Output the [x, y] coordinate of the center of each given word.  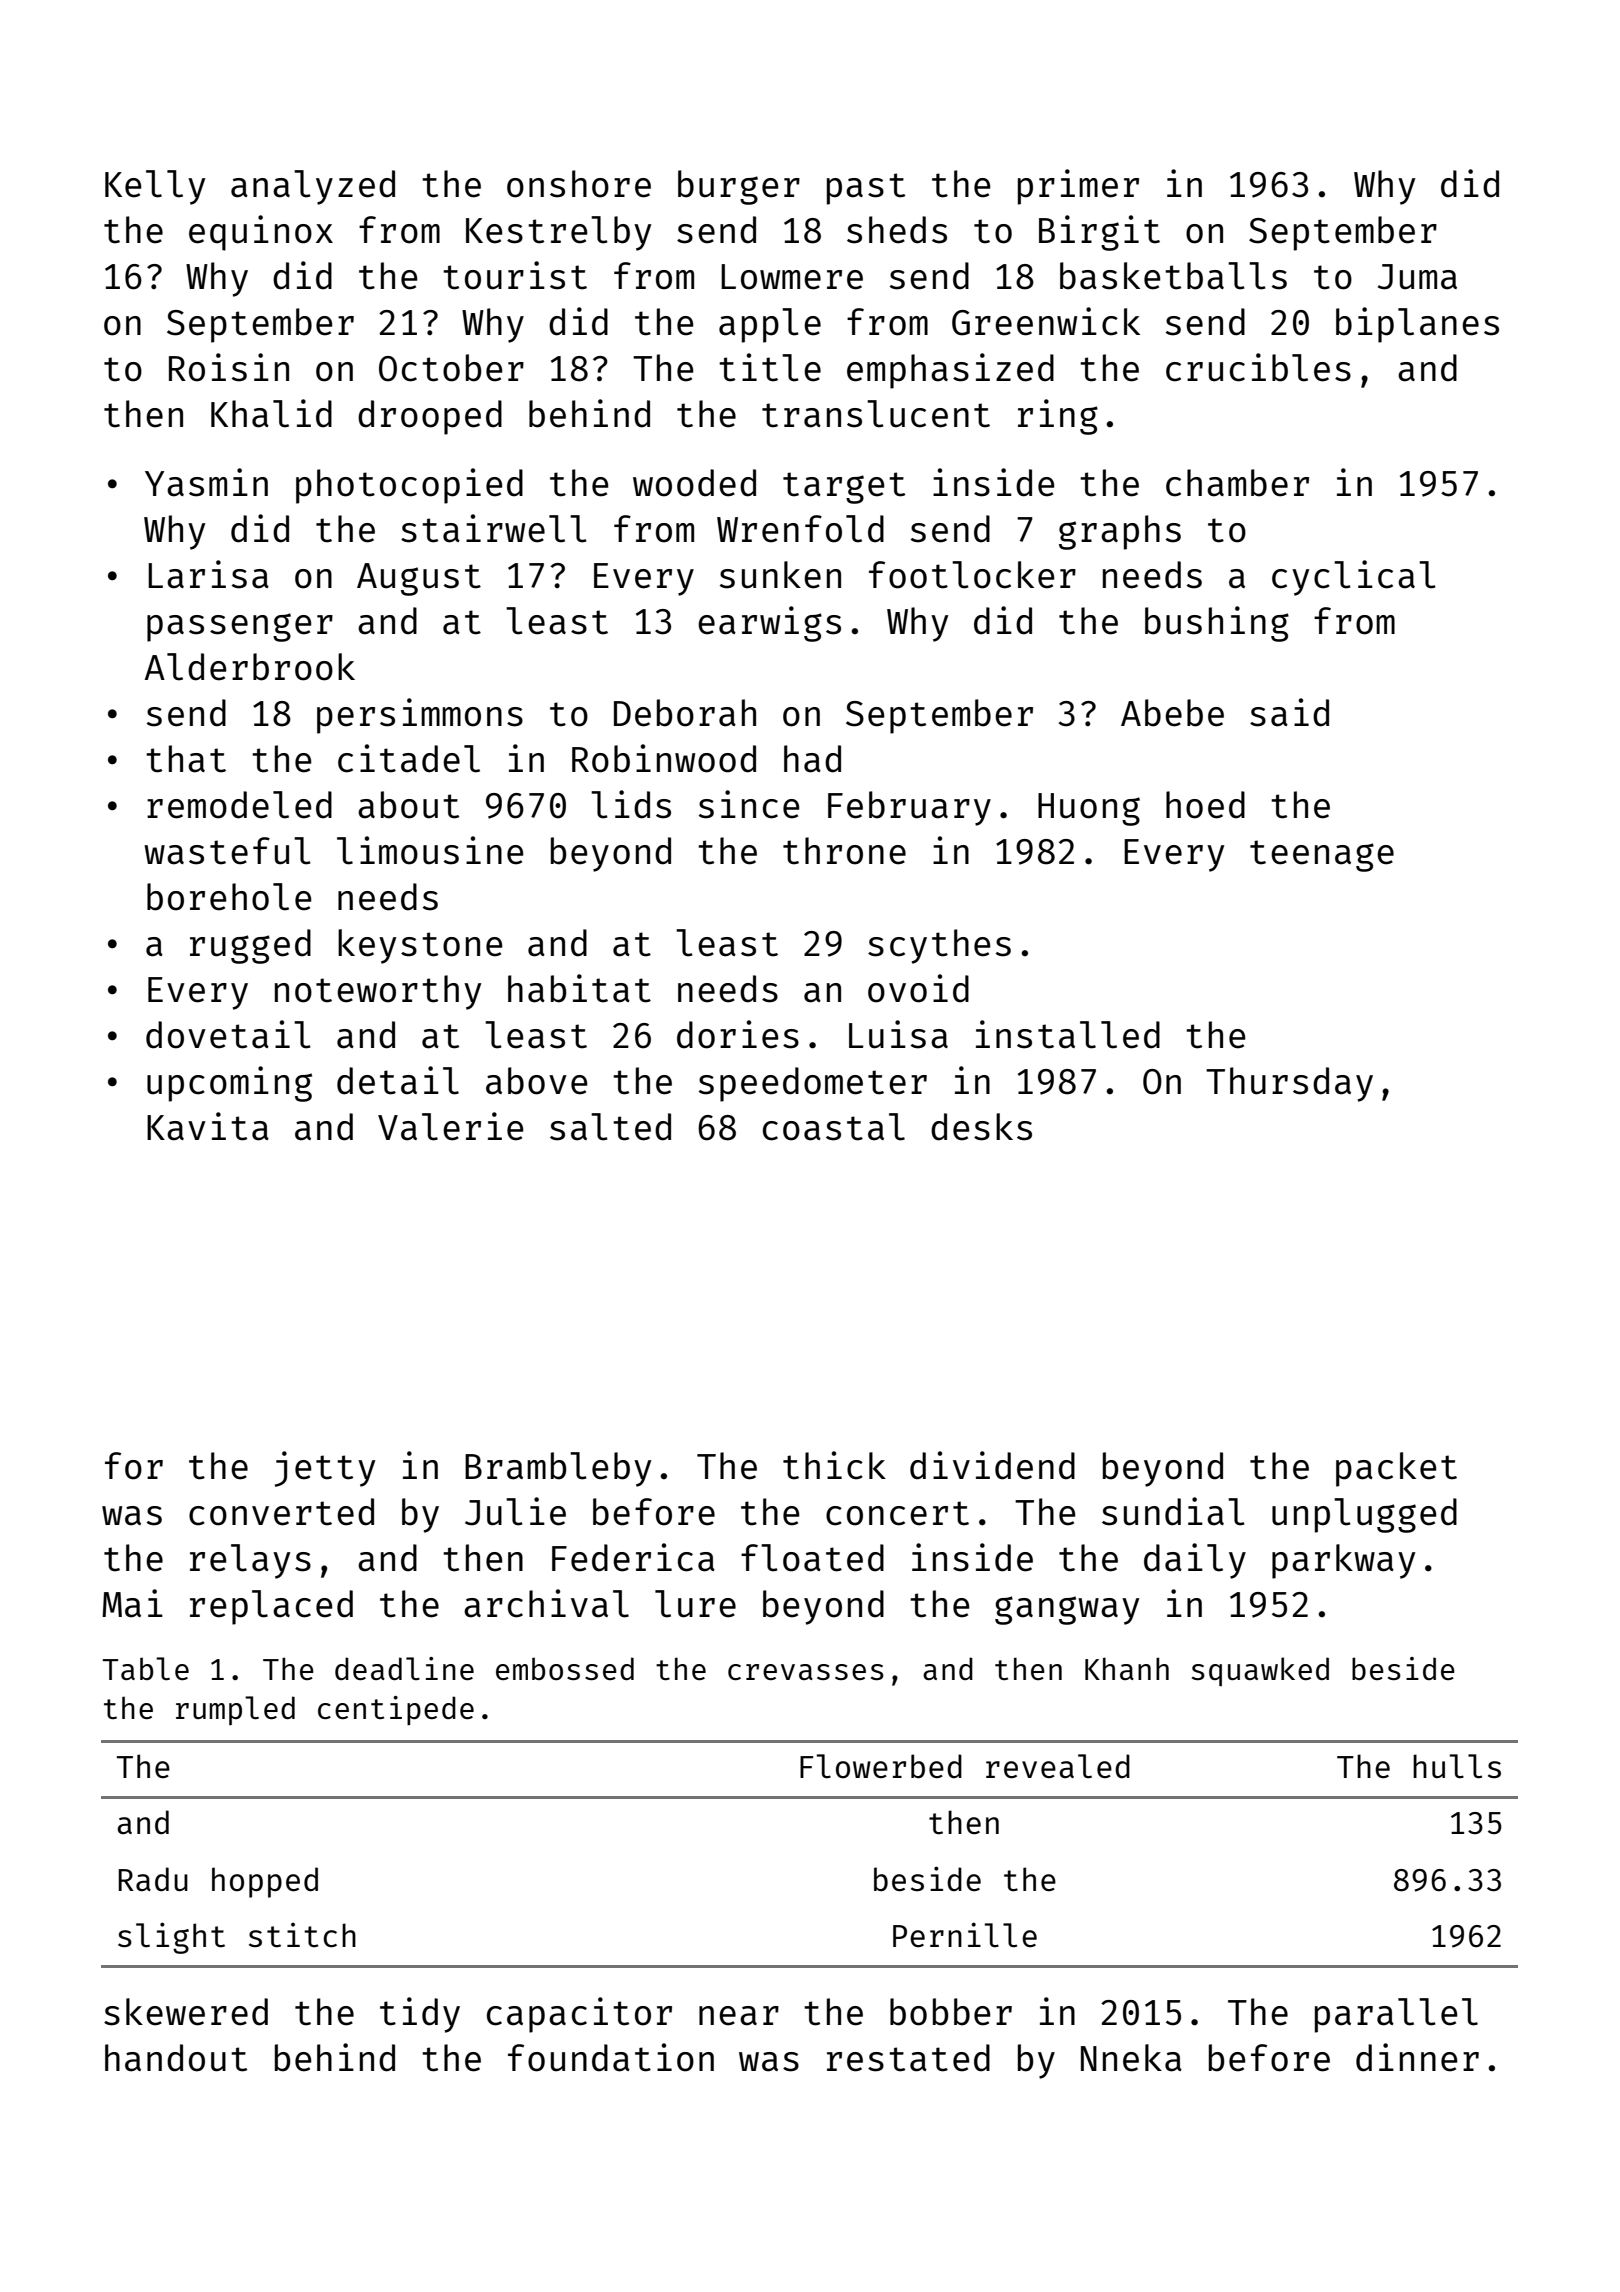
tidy [420, 2015]
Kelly [155, 187]
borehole [229, 897]
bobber [951, 2012]
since [749, 804]
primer [1078, 187]
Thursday [1289, 1084]
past [866, 189]
